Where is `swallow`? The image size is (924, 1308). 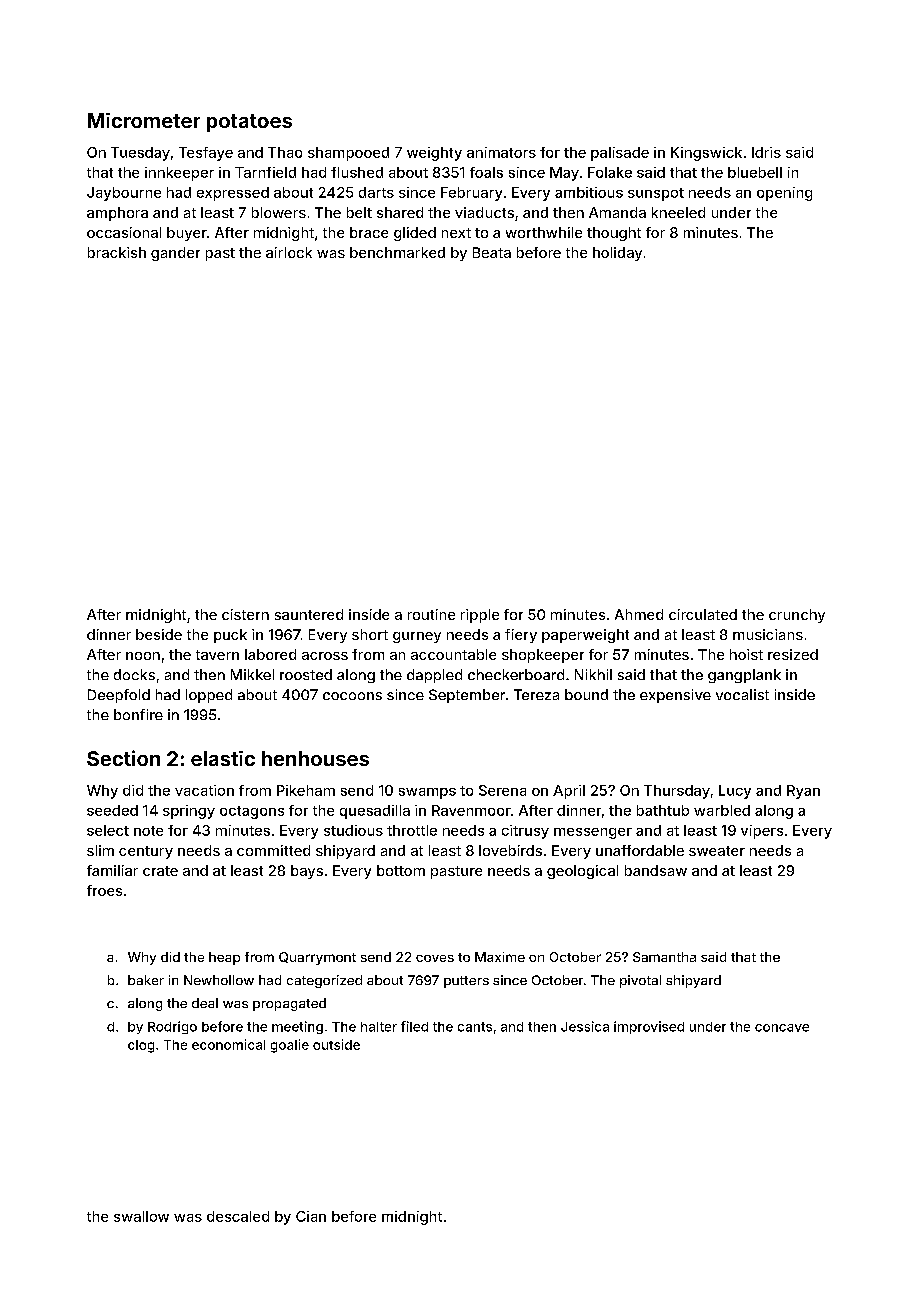
swallow is located at coordinates (141, 1216).
